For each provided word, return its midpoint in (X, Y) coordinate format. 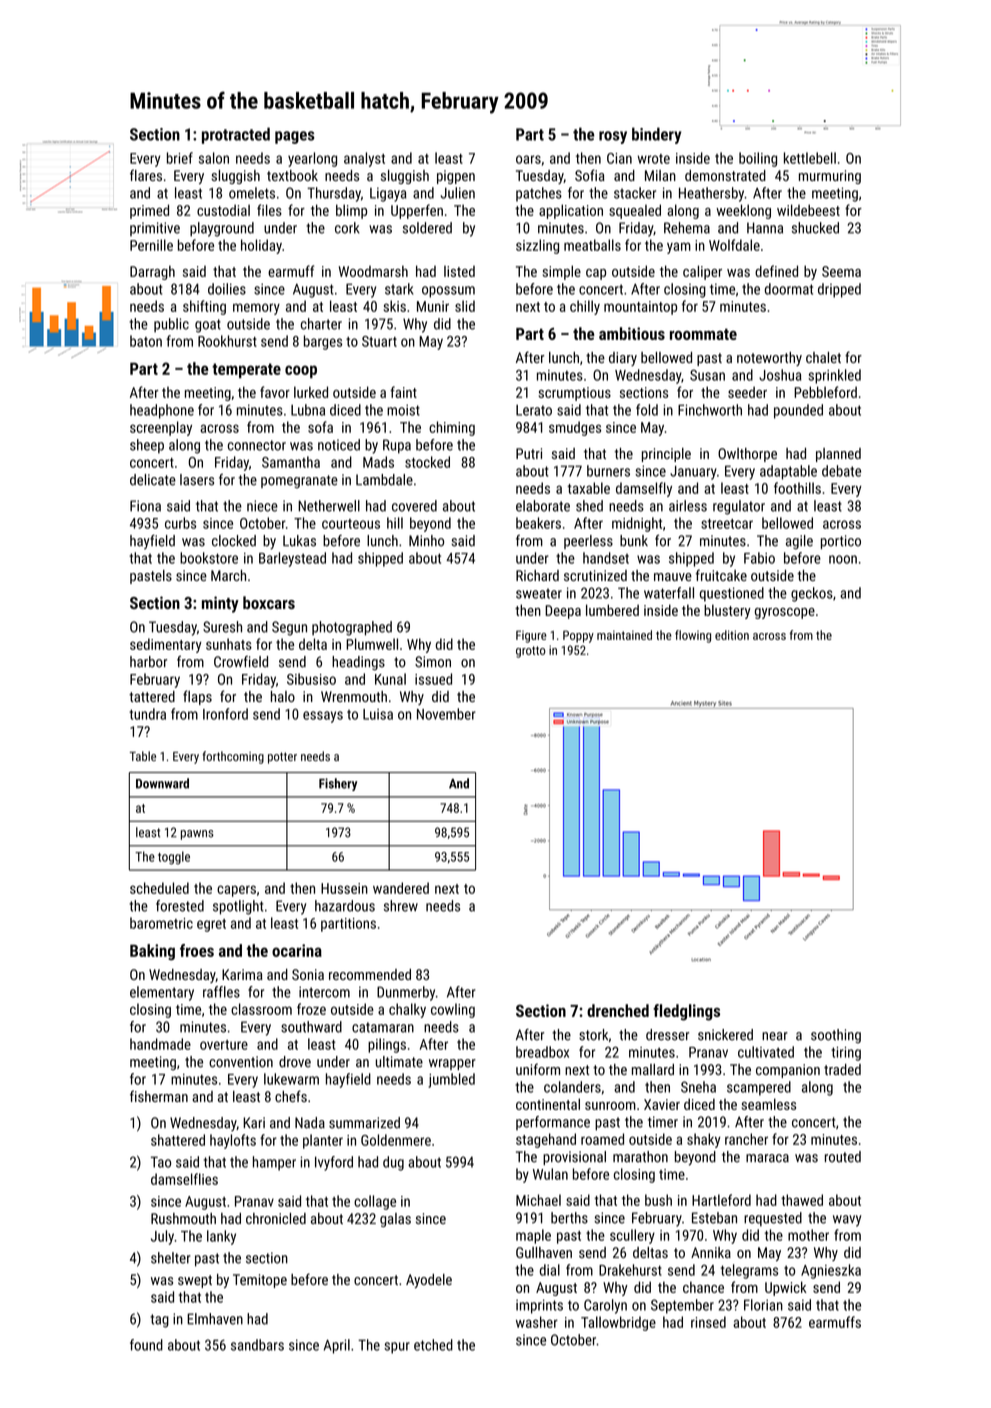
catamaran (383, 1027)
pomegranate (299, 481)
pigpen (456, 177)
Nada (310, 1123)
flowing (693, 636)
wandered (401, 888)
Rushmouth (183, 1218)
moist (403, 410)
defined (776, 271)
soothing (836, 1036)
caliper (702, 272)
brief (180, 158)
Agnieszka (831, 1271)
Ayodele (429, 1281)
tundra (147, 714)
